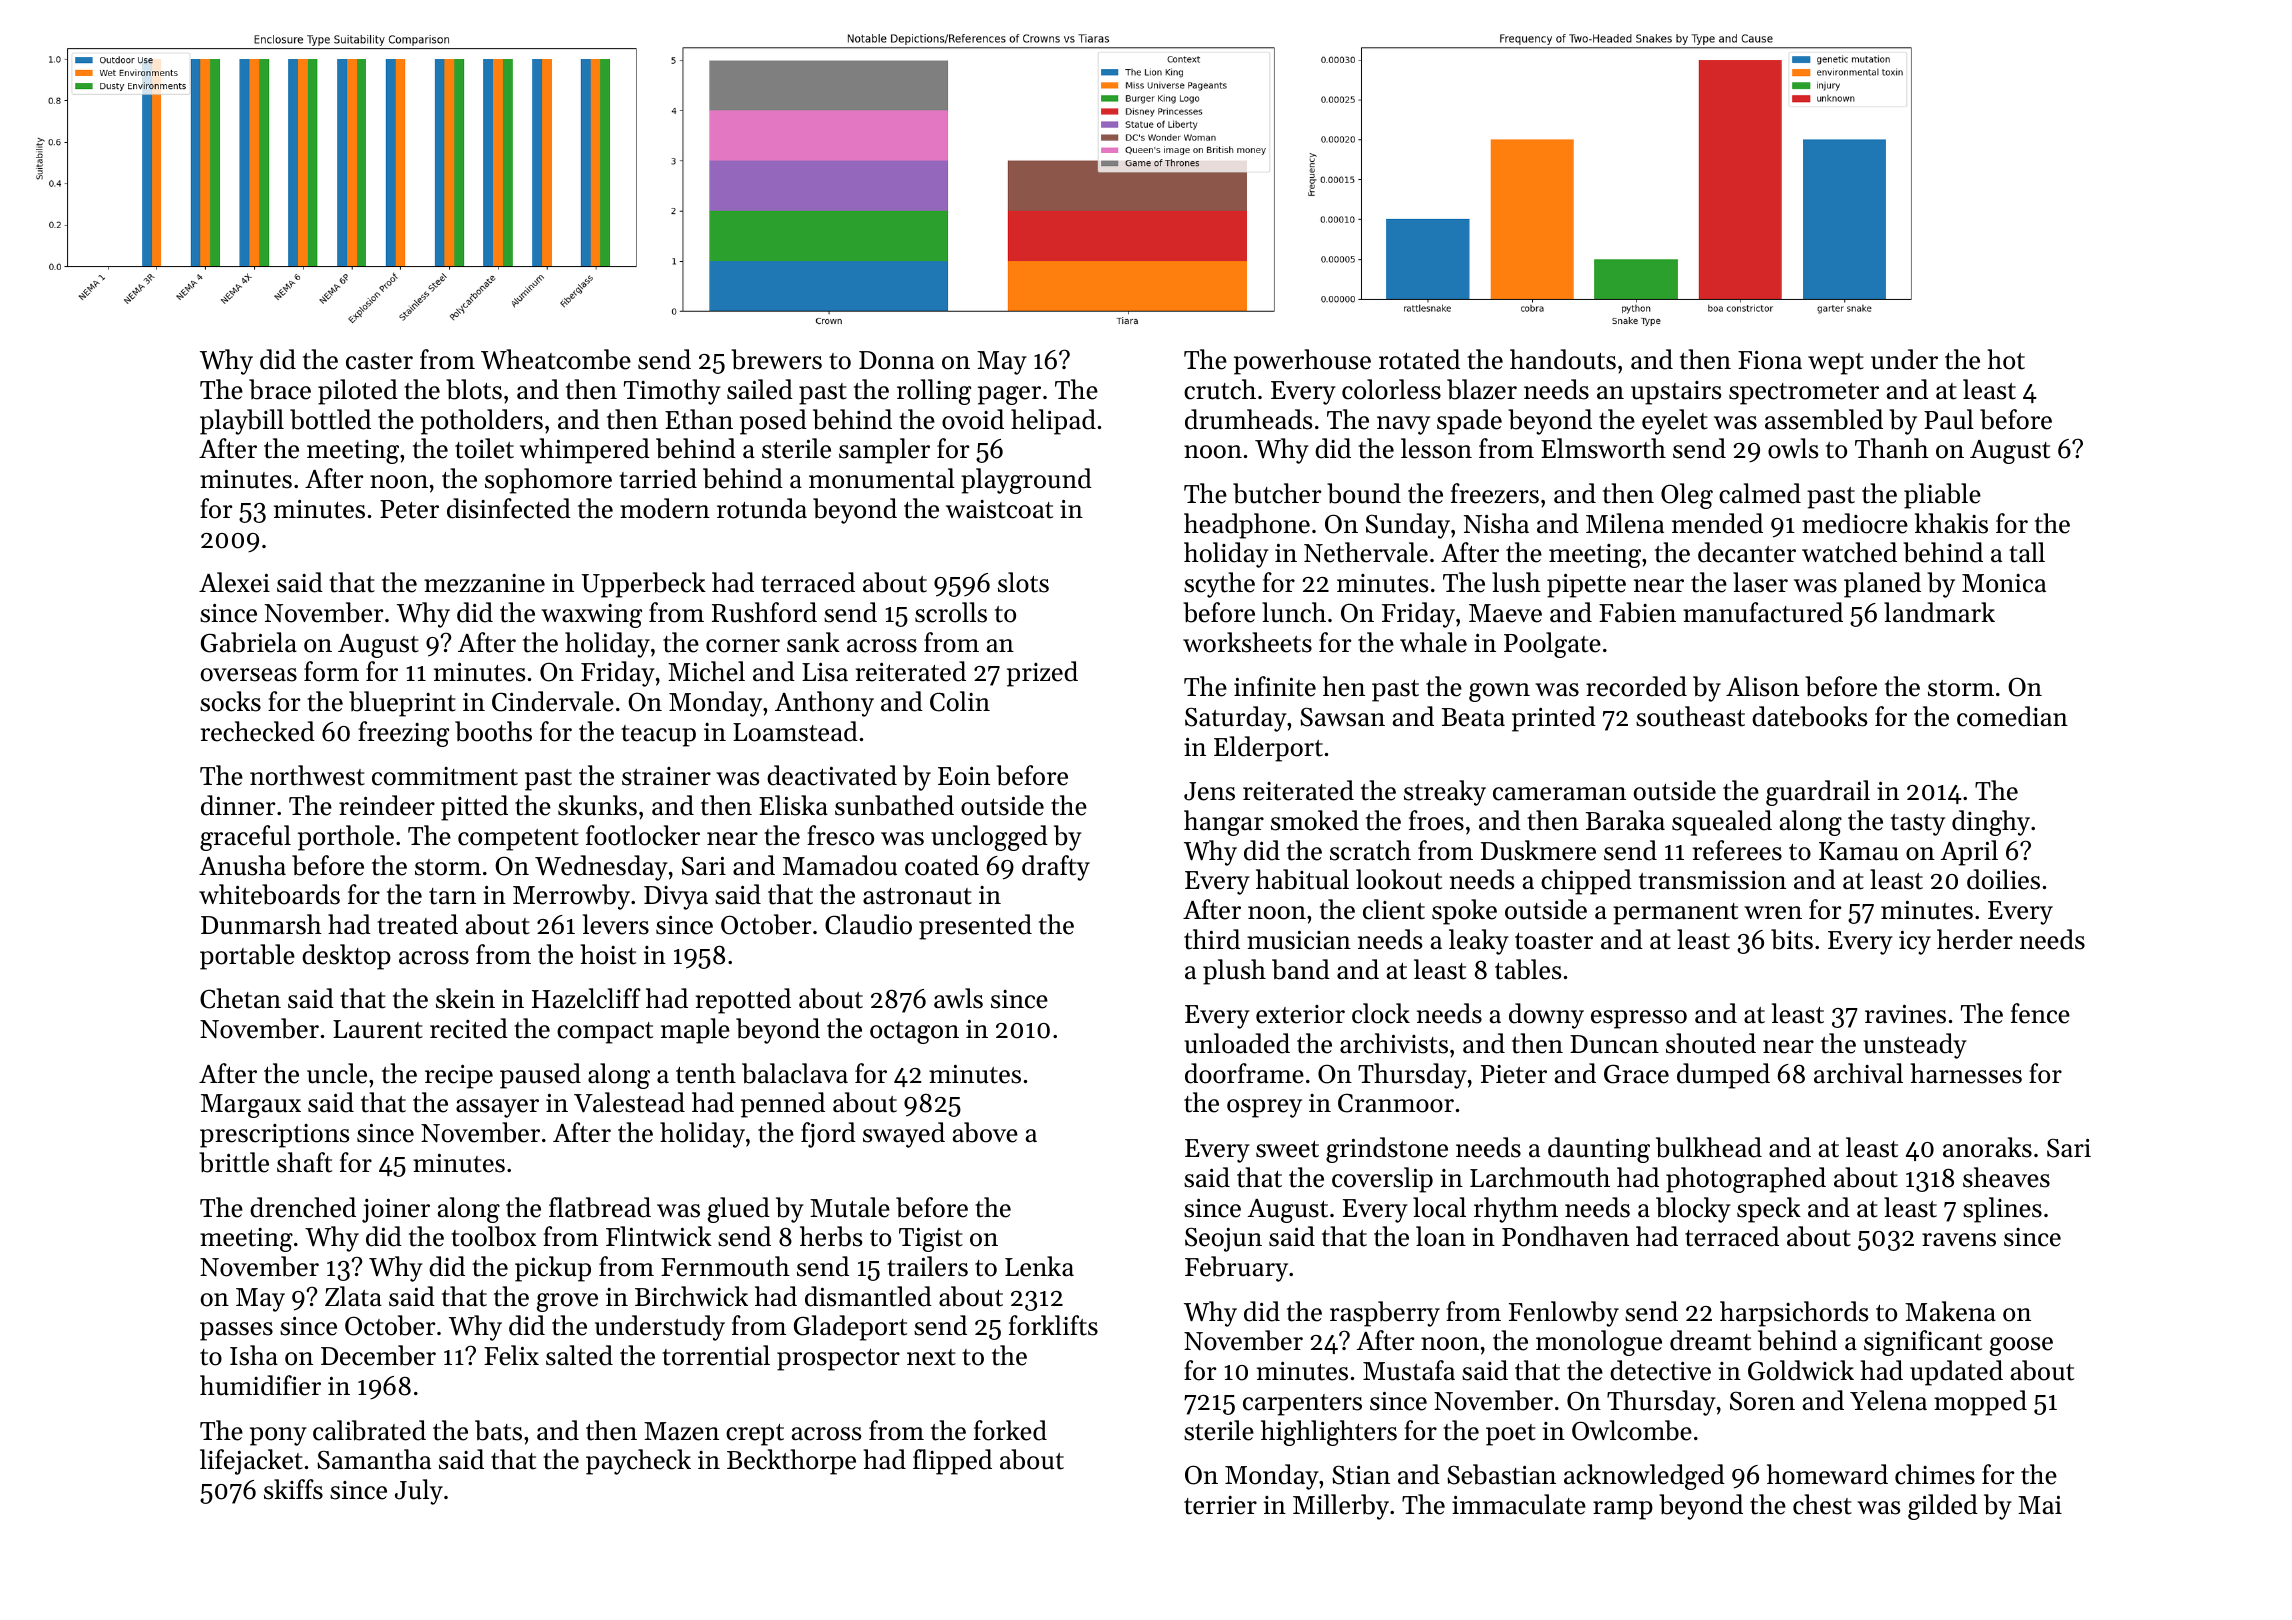 This image has height=1620, width=2292. Describe the element at coordinates (234, 582) in the image. I see `Alexei` at that location.
